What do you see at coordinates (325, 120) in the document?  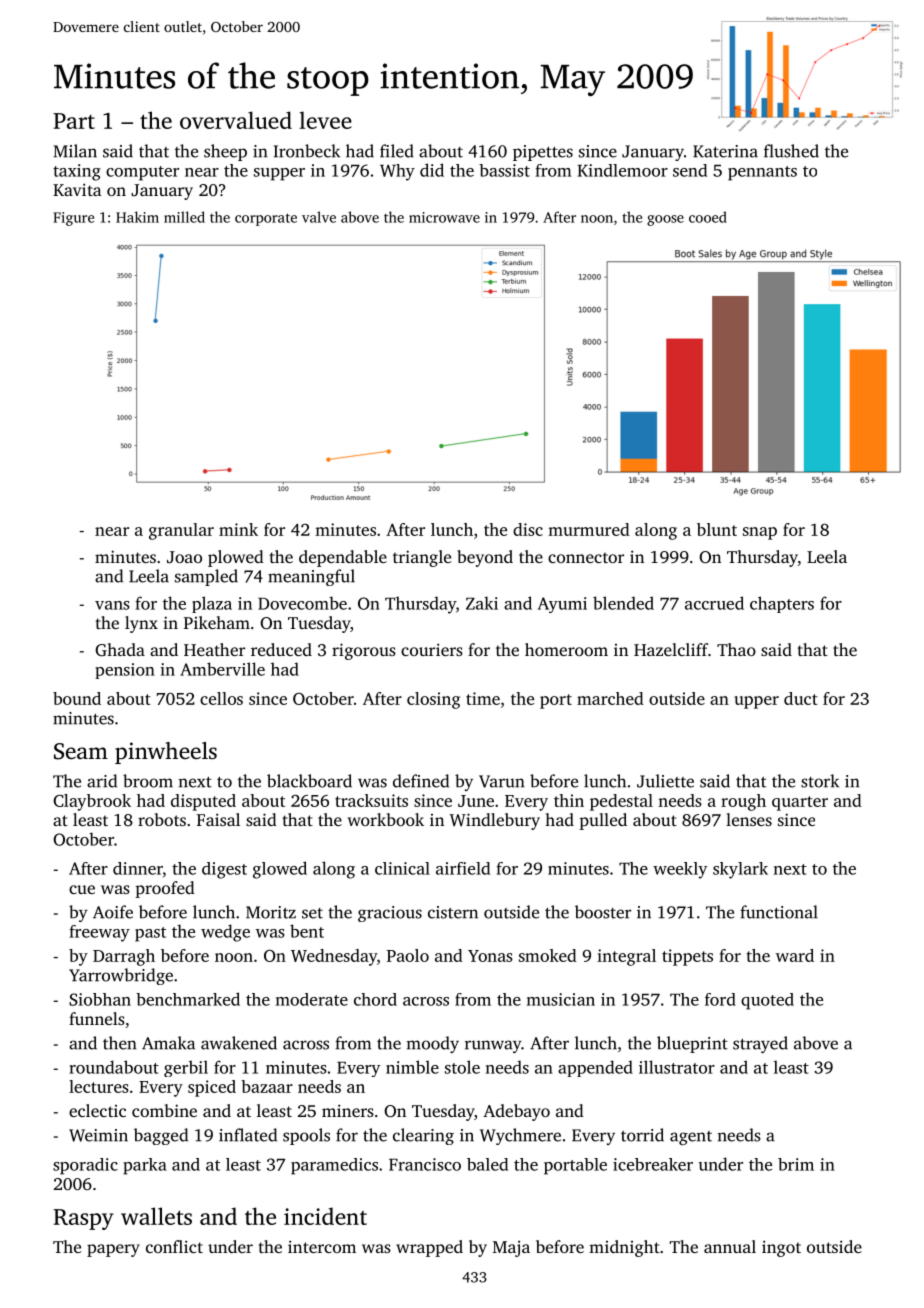 I see `levee` at bounding box center [325, 120].
